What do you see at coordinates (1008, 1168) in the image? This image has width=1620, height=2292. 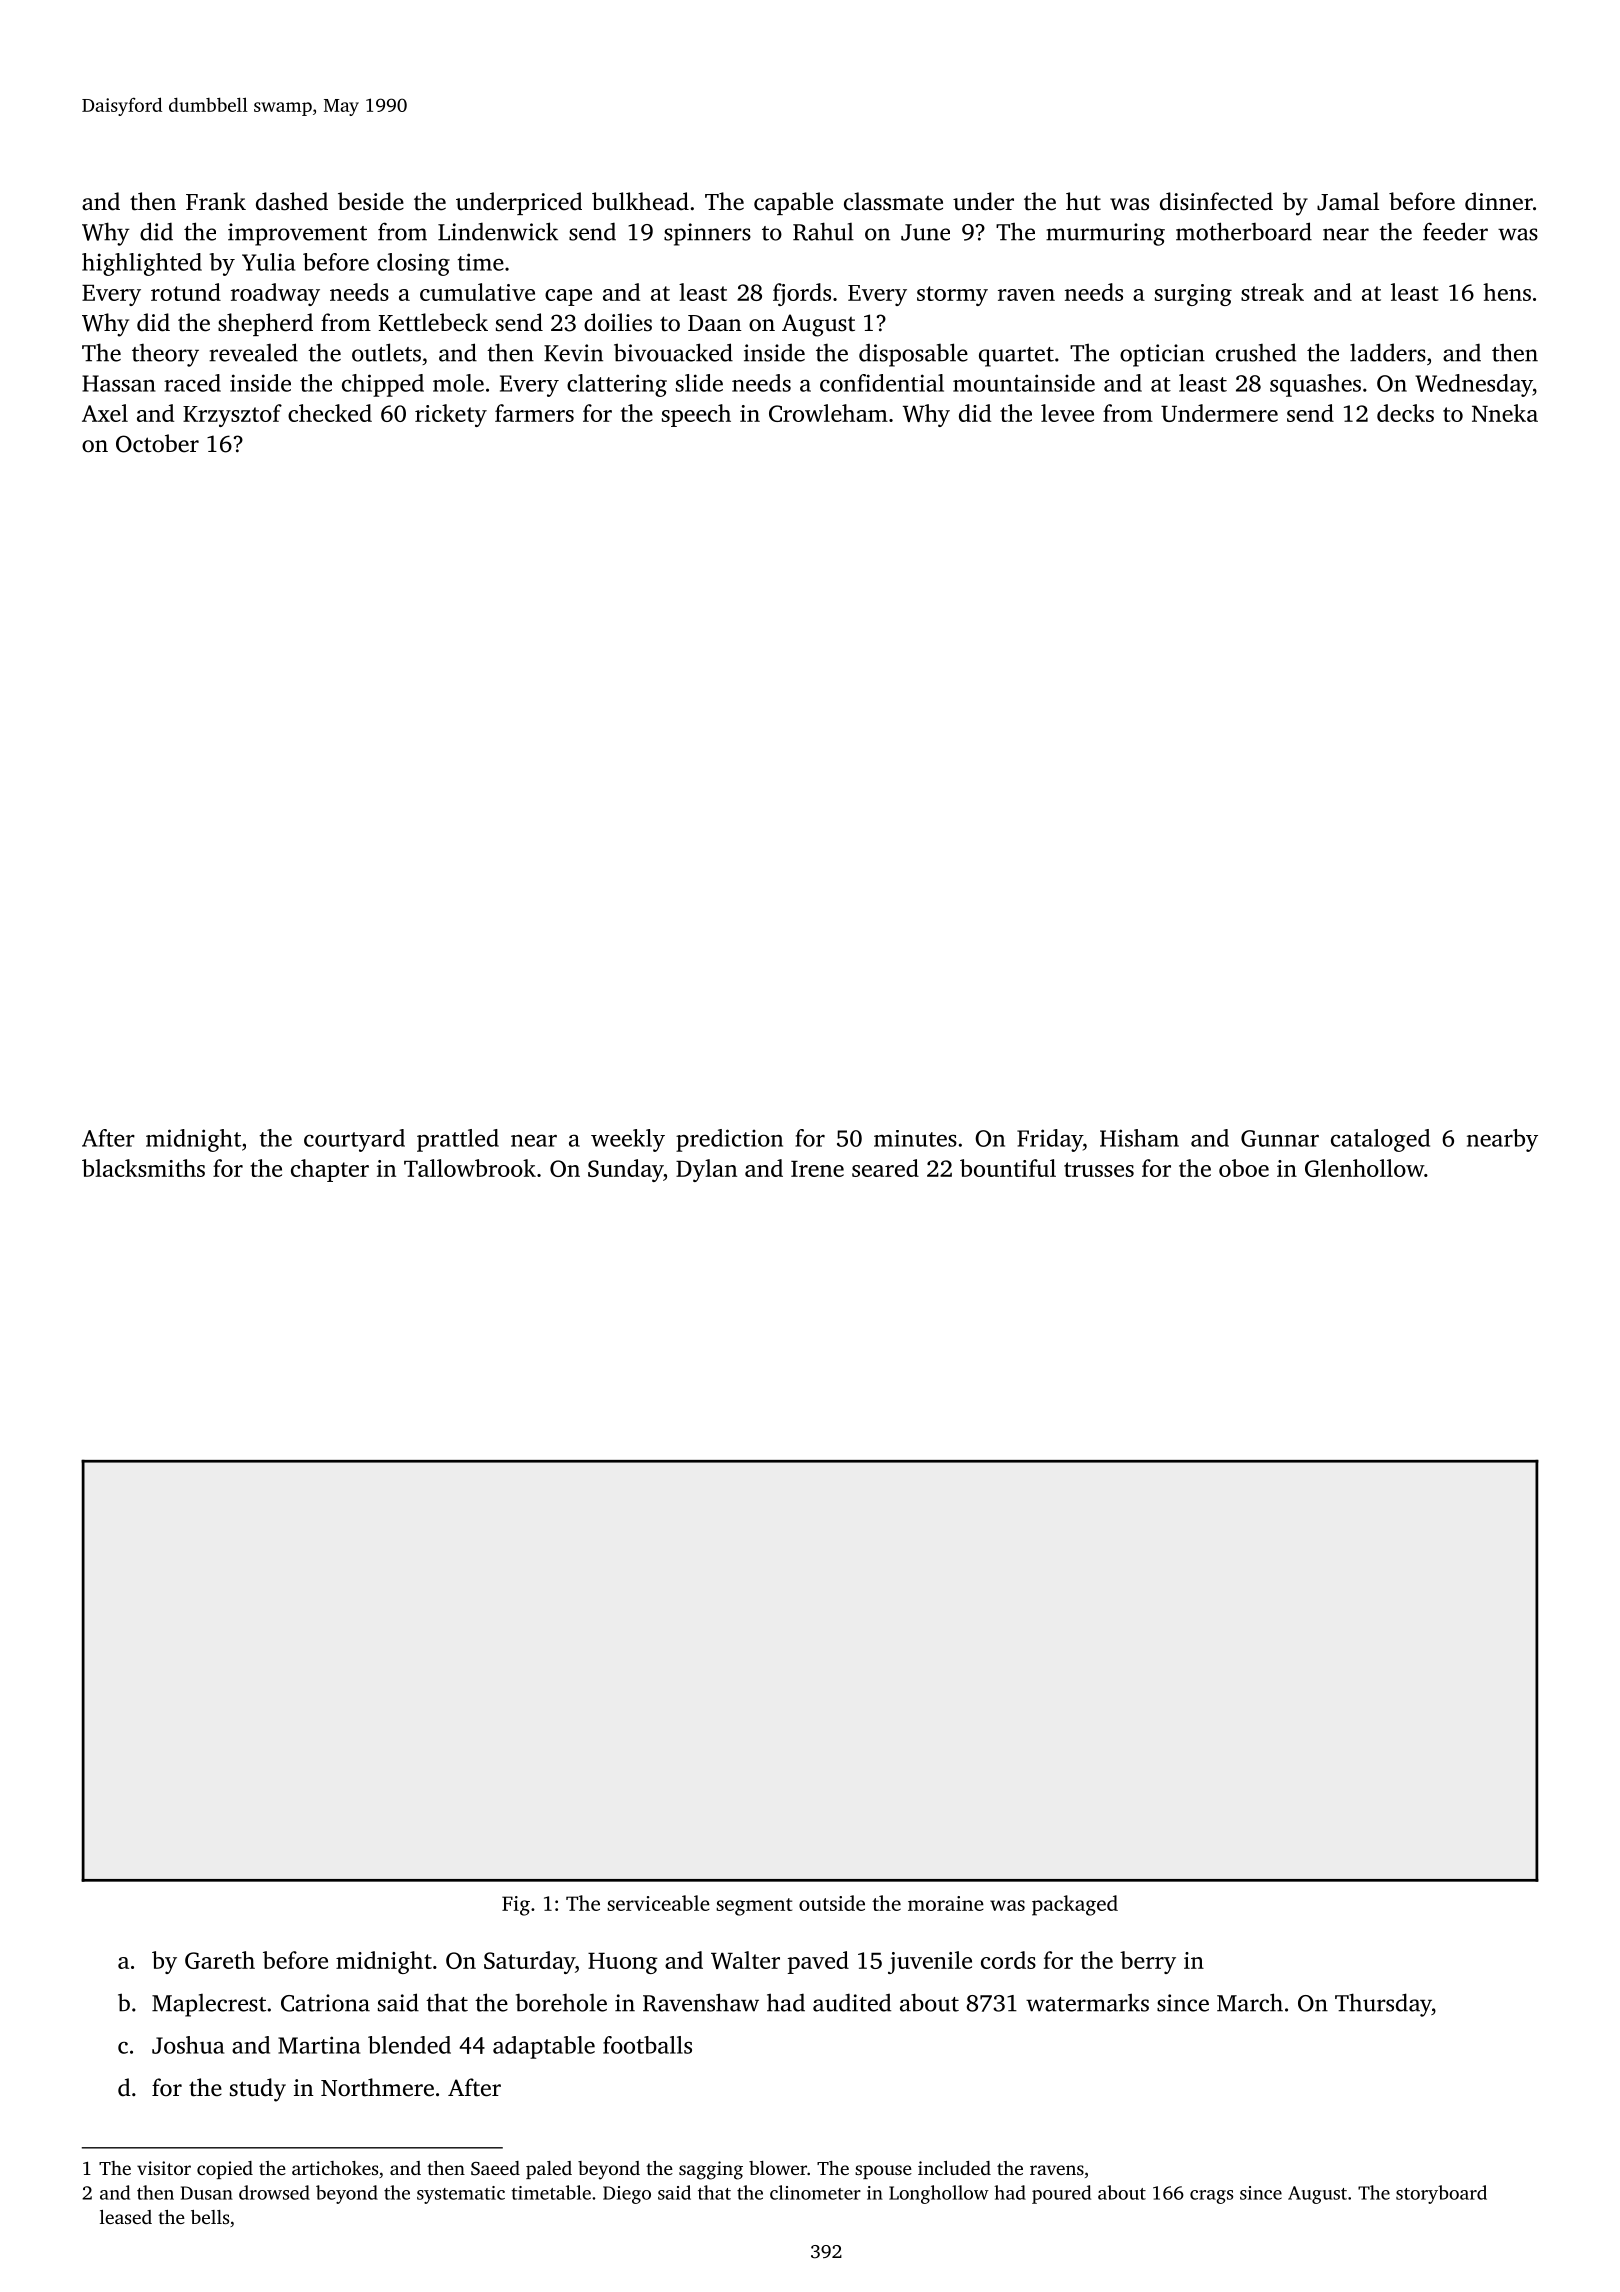 I see `bountiful` at bounding box center [1008, 1168].
